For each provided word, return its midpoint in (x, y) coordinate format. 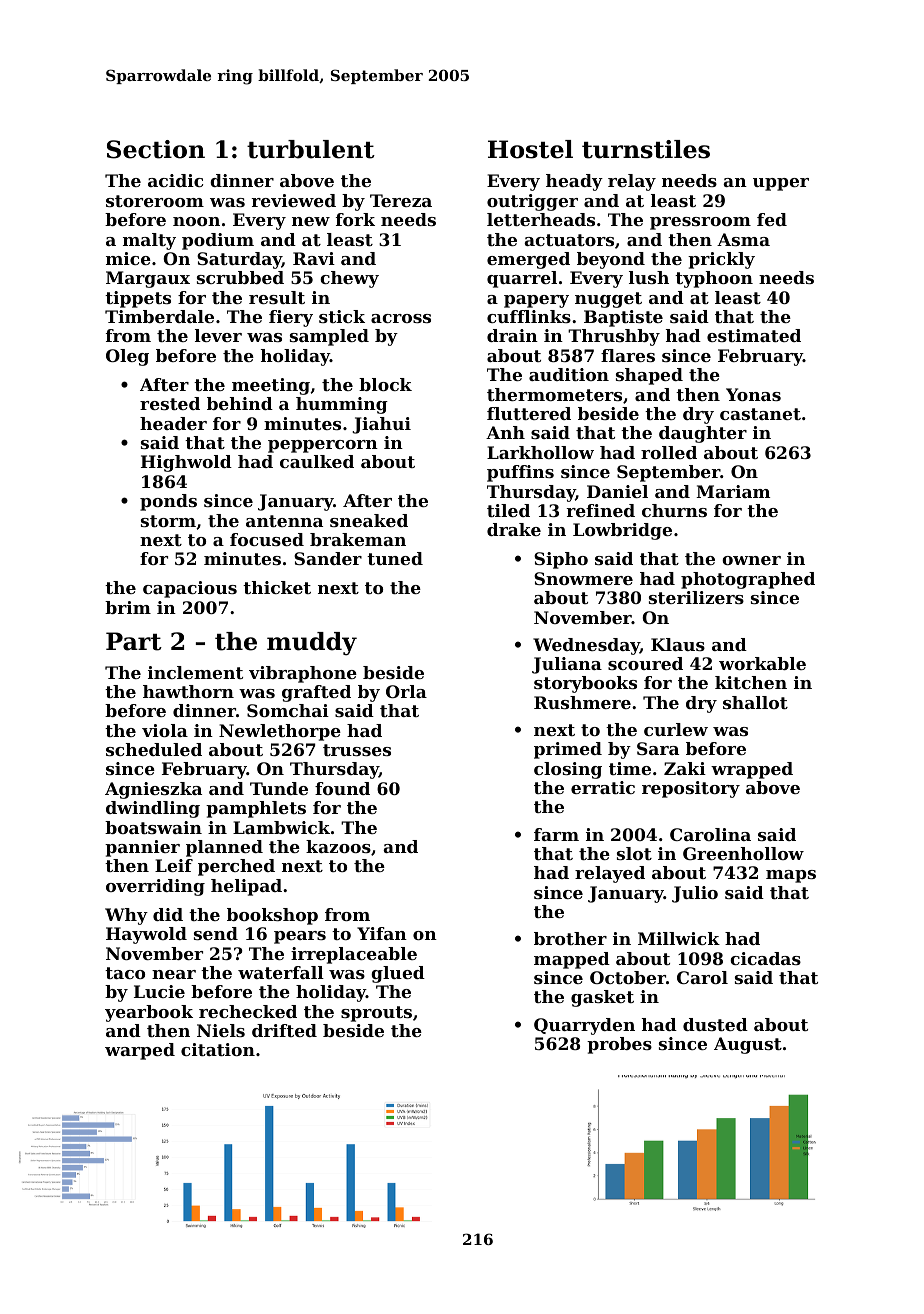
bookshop (272, 916)
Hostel (530, 149)
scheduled (154, 749)
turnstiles (646, 149)
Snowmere (583, 578)
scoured (645, 663)
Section (156, 149)
